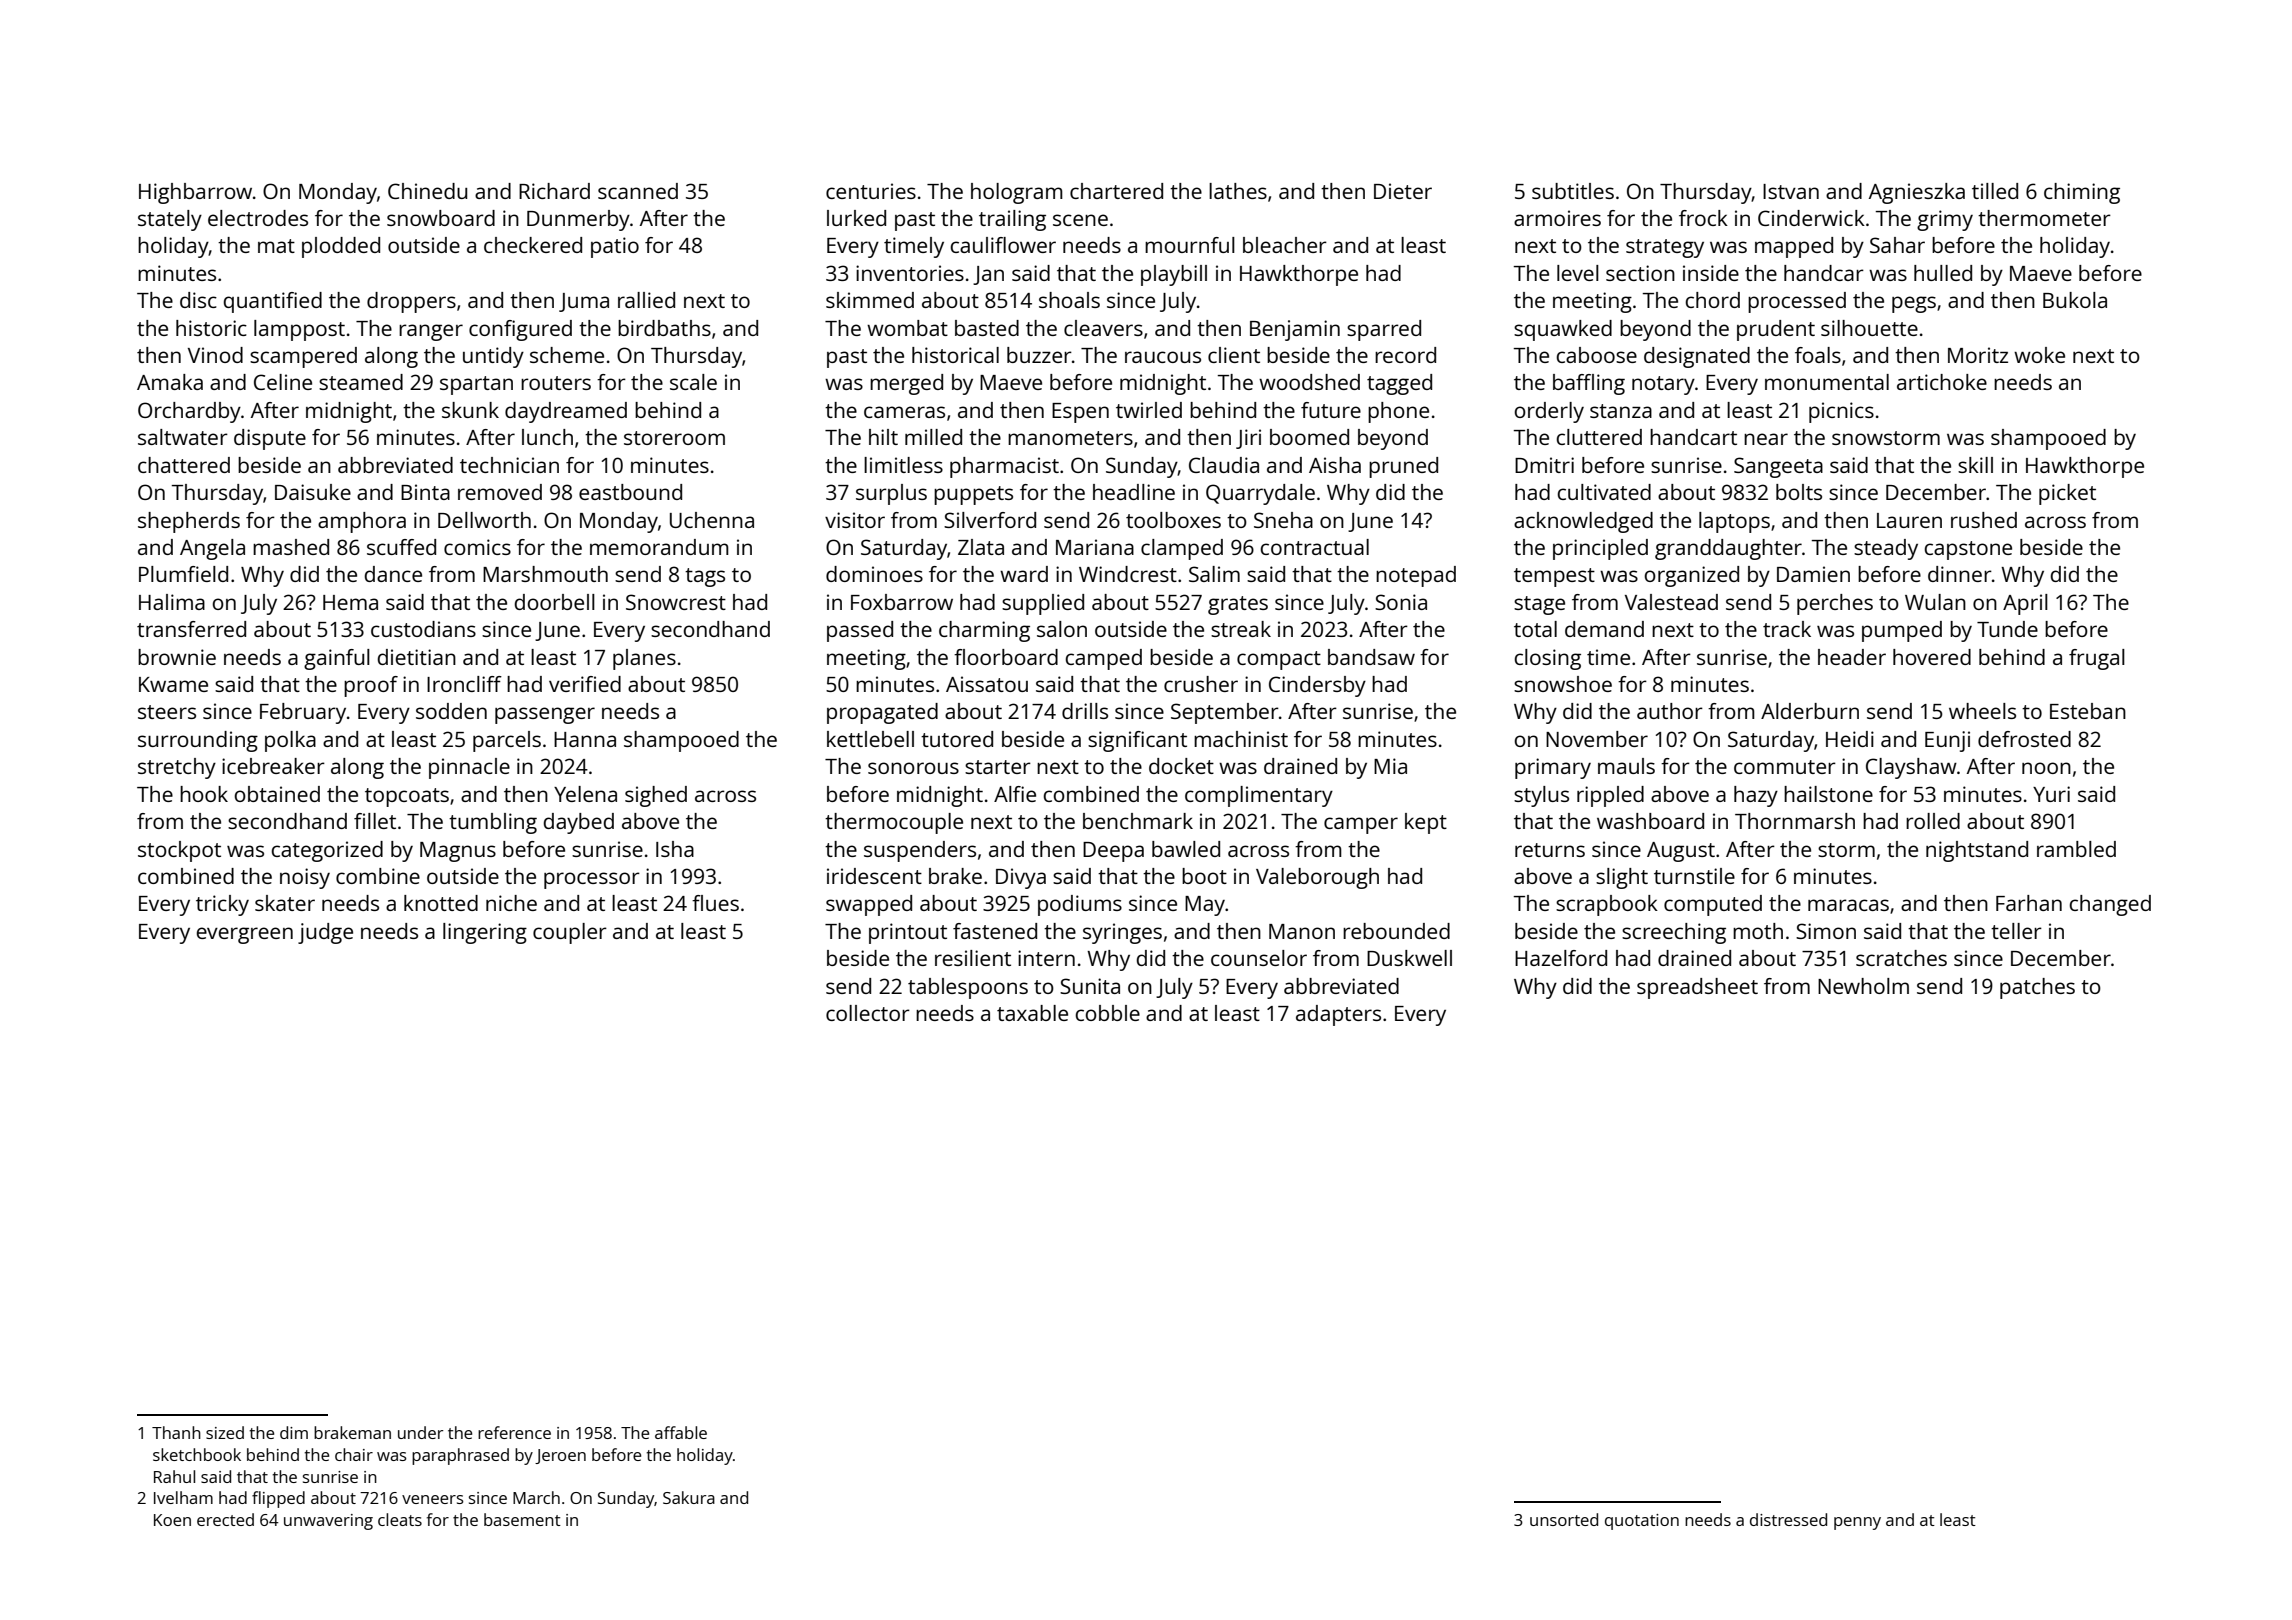  I want to click on cobble, so click(1107, 1013).
